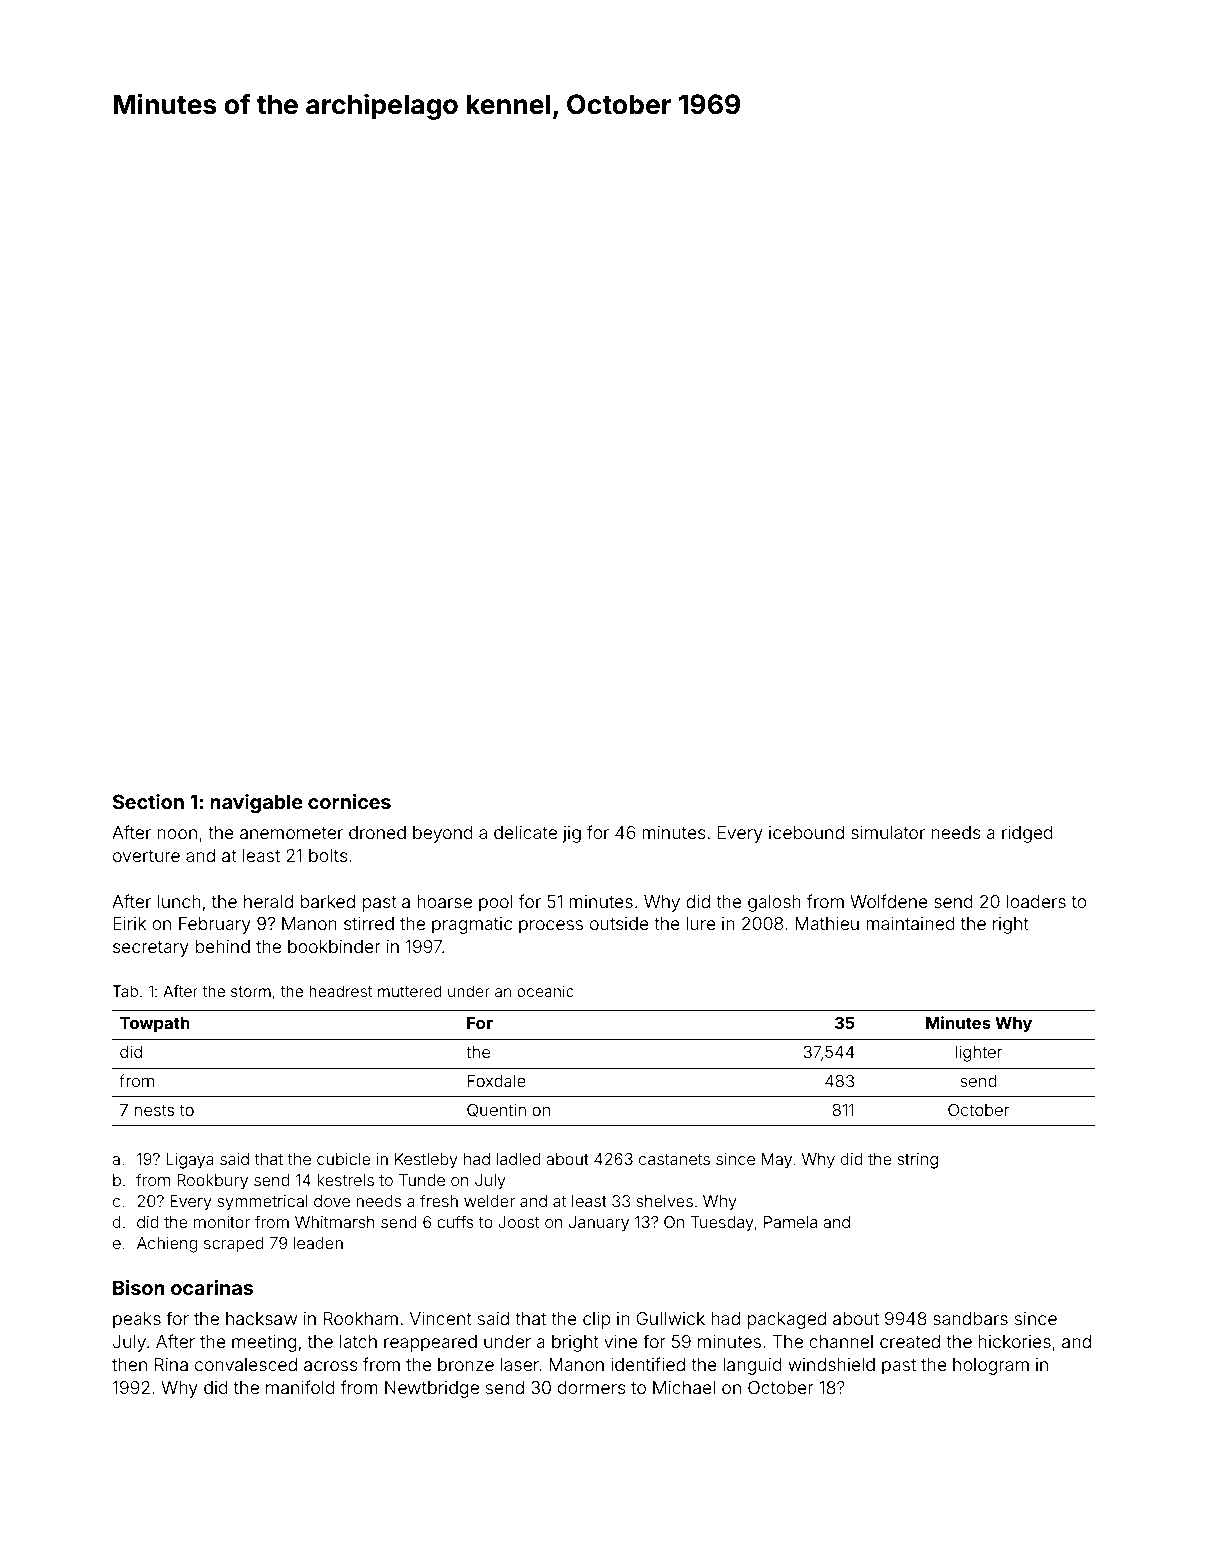  What do you see at coordinates (154, 1110) in the document?
I see `nests` at bounding box center [154, 1110].
